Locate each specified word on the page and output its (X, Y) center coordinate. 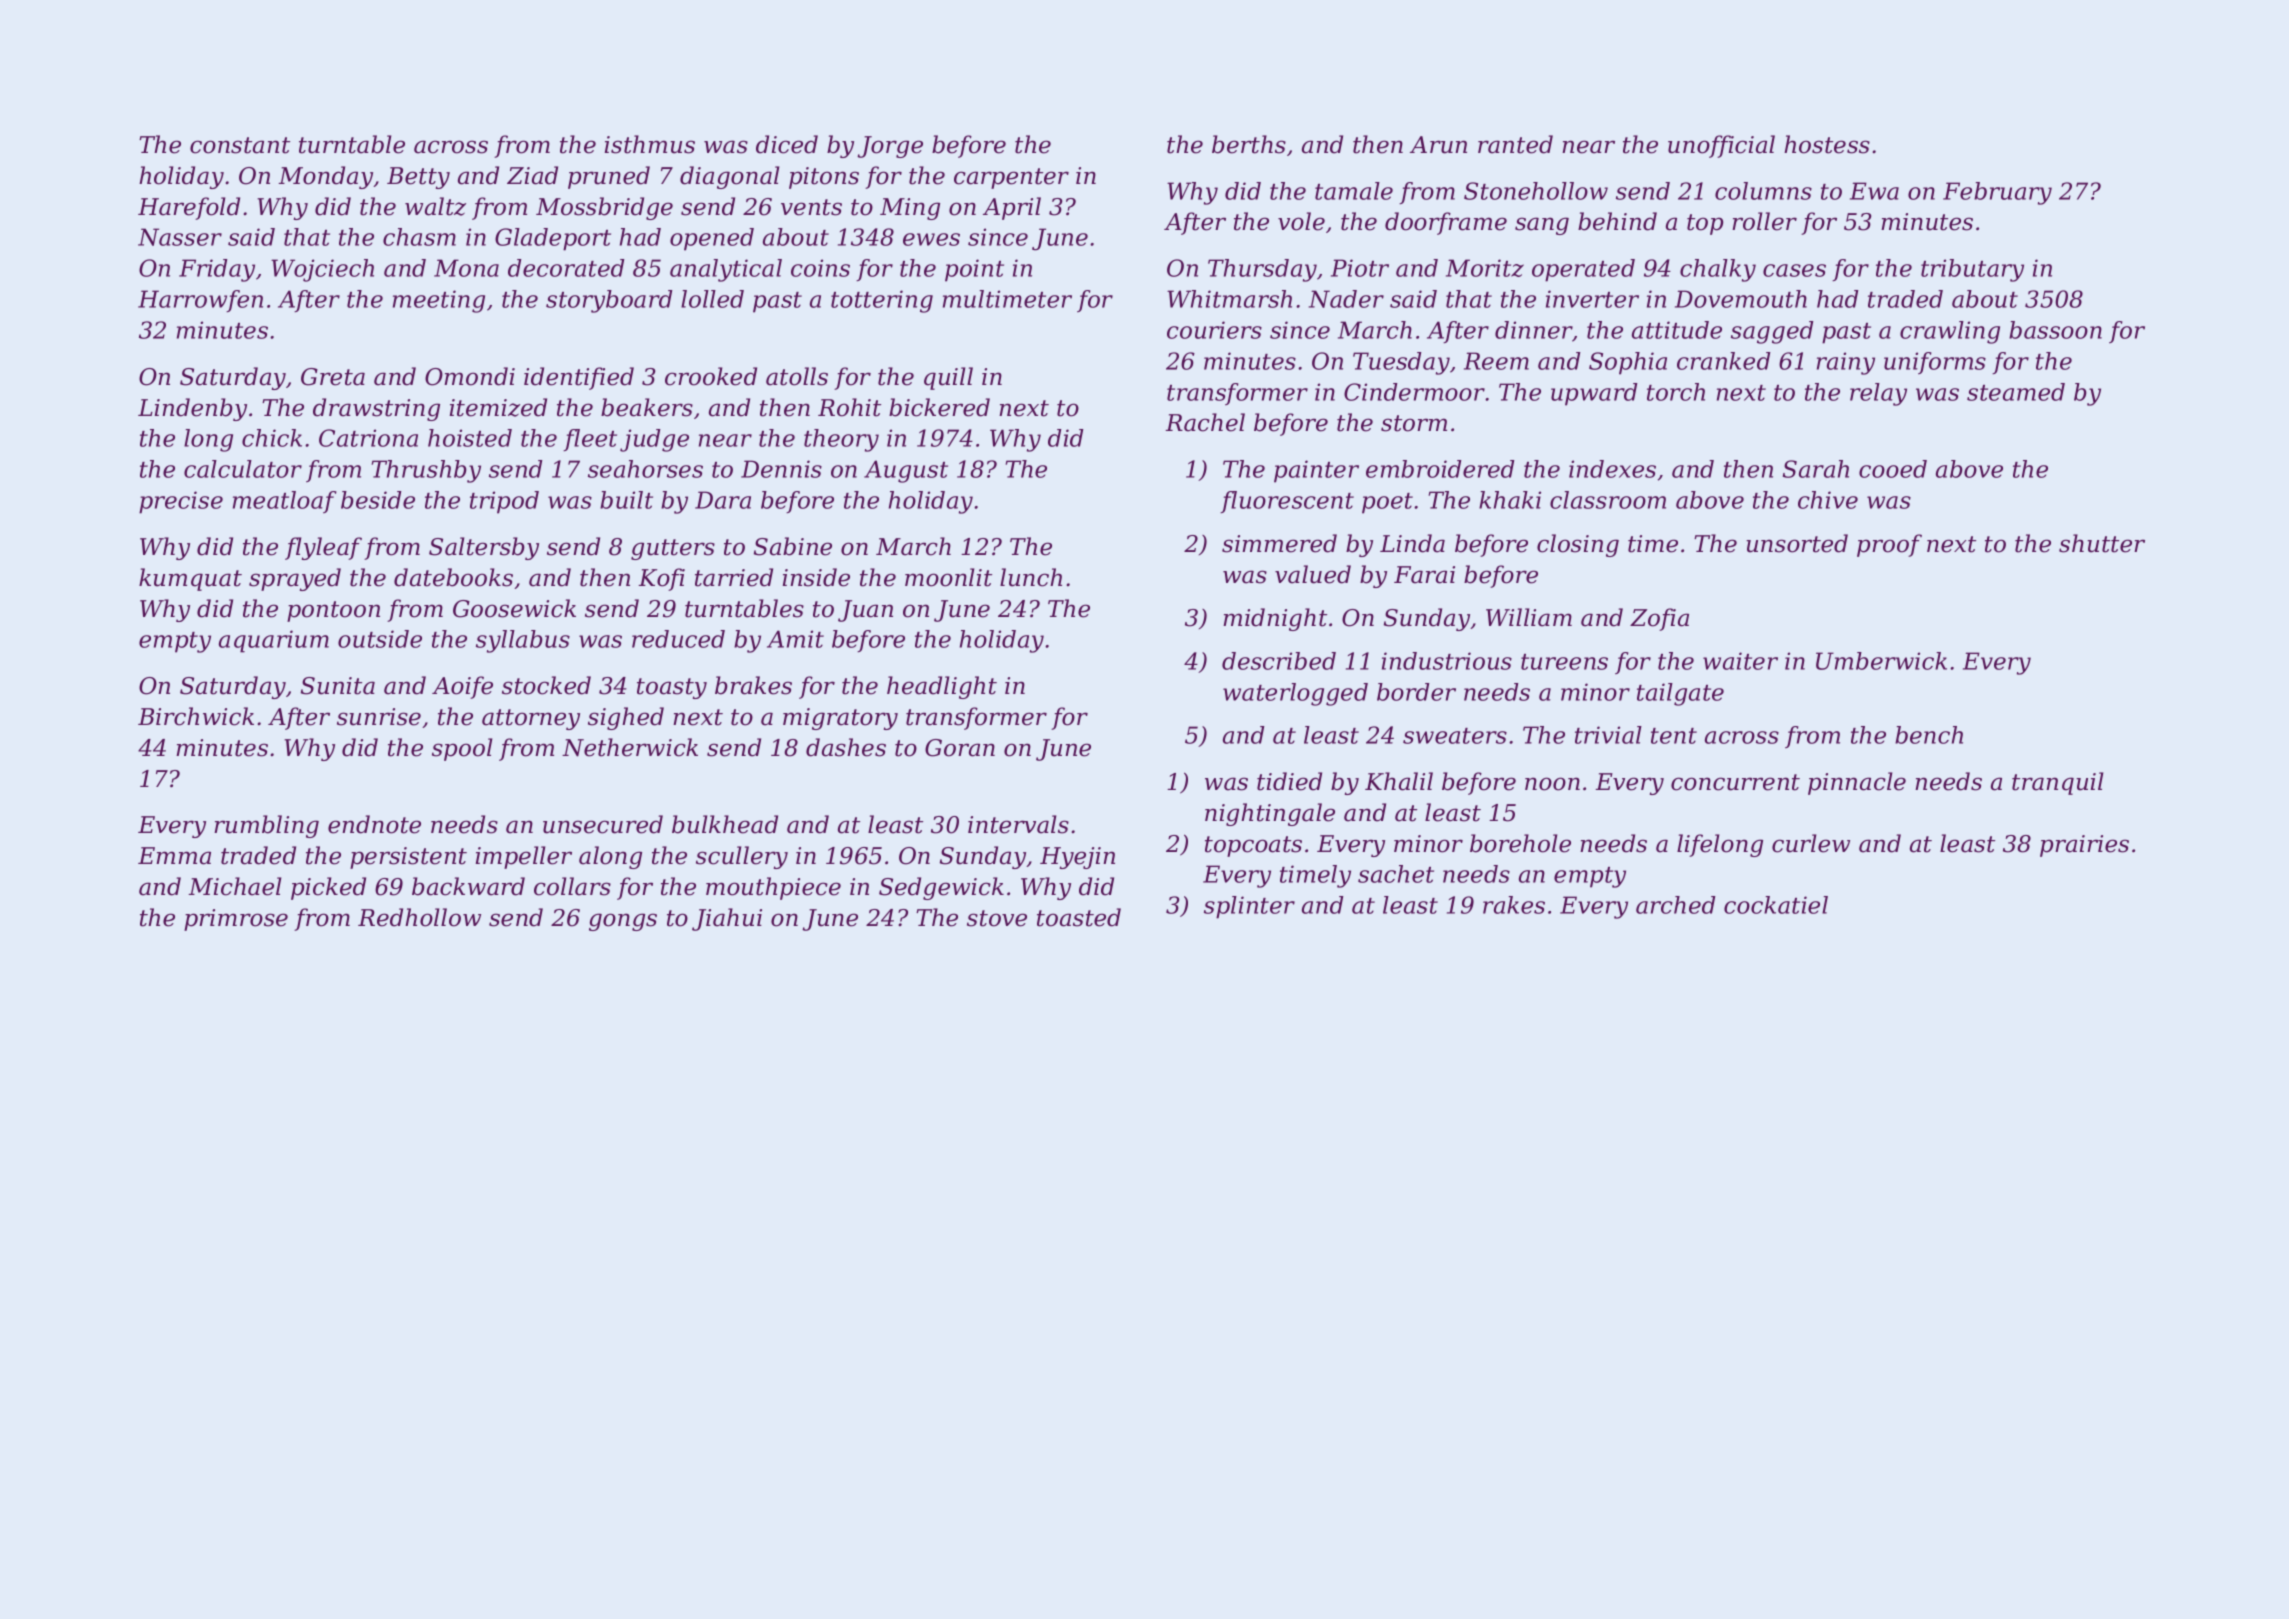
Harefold (189, 208)
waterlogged (1295, 694)
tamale (1354, 191)
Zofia (1659, 619)
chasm (419, 237)
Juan (865, 611)
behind (1617, 221)
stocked (546, 685)
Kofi (661, 579)
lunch (1031, 577)
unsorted (1797, 543)
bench (1929, 735)
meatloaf (285, 502)
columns (1763, 191)
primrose (236, 920)
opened (712, 239)
